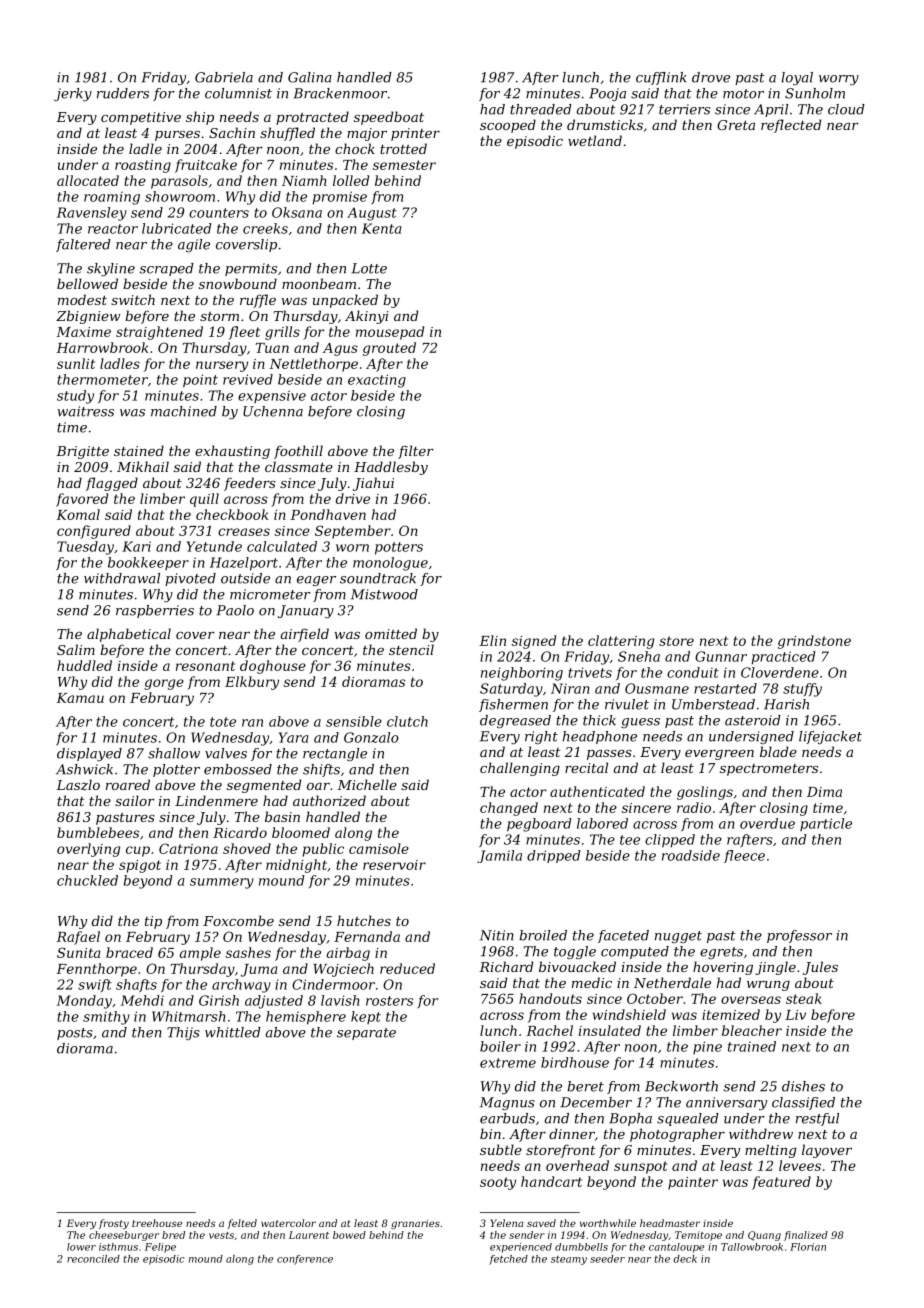 The image size is (924, 1308). I want to click on reflected, so click(791, 126).
